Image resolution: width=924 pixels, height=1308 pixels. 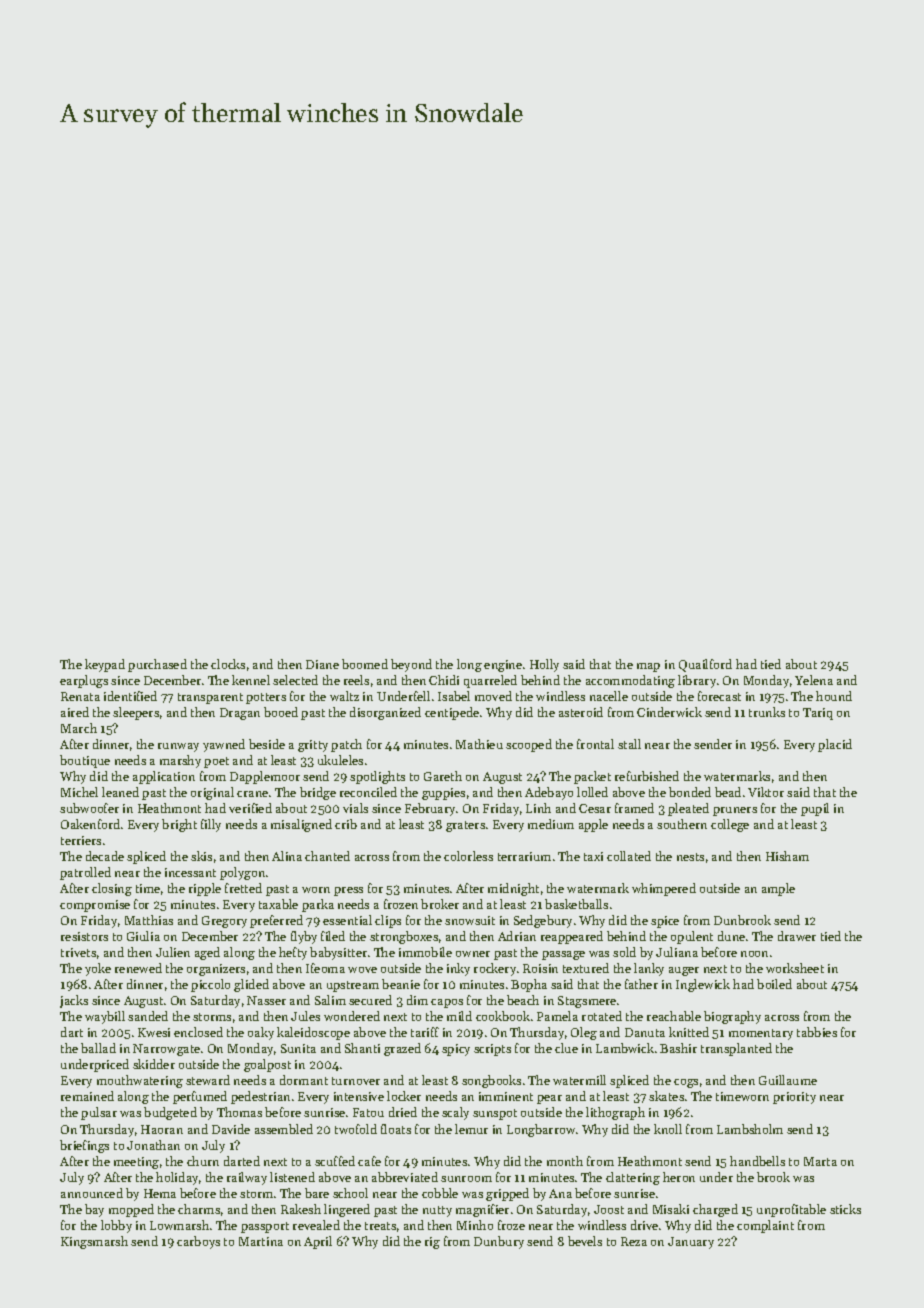 What do you see at coordinates (524, 856) in the image?
I see `terrarium` at bounding box center [524, 856].
